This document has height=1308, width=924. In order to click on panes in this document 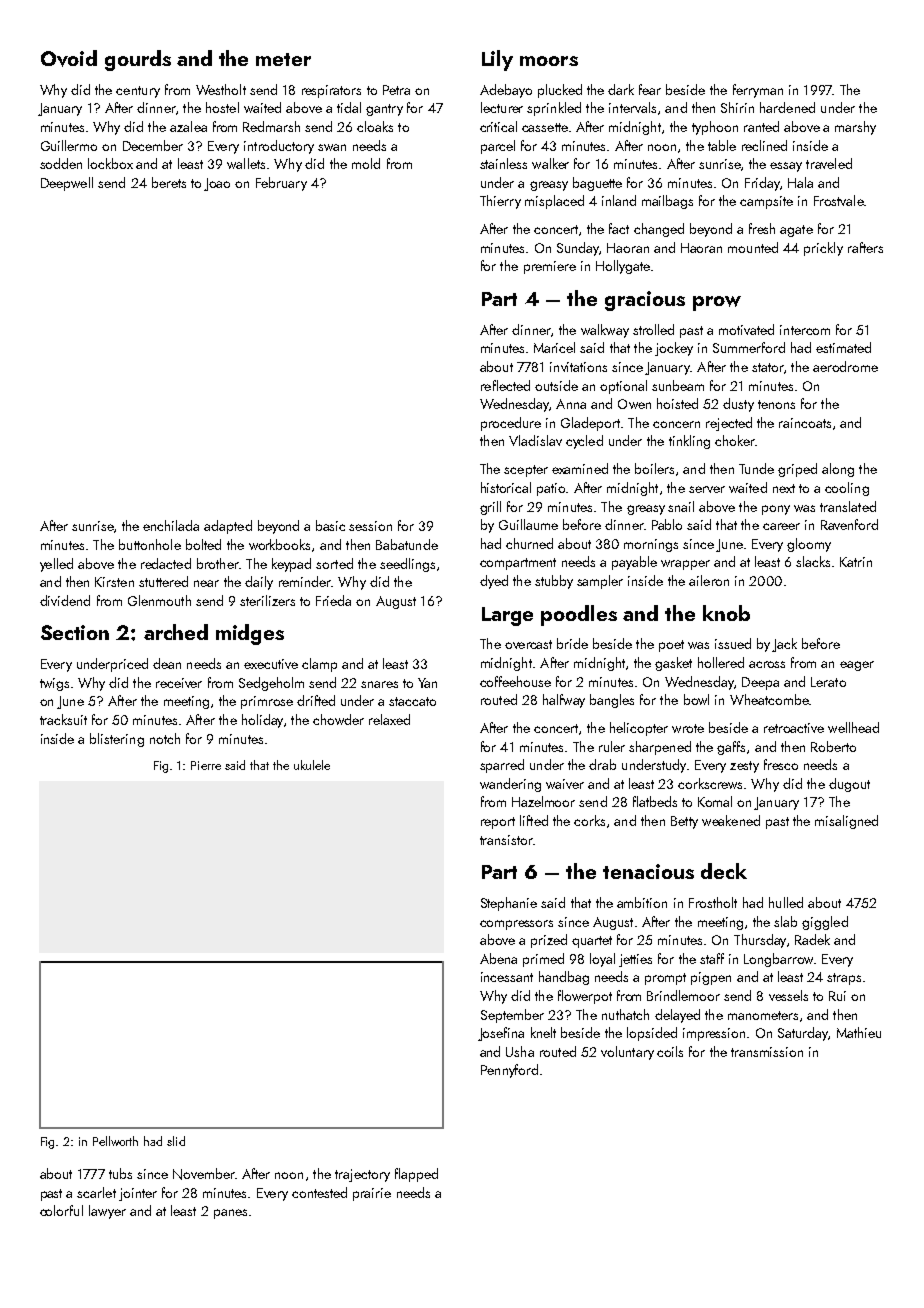, I will do `click(230, 1214)`.
